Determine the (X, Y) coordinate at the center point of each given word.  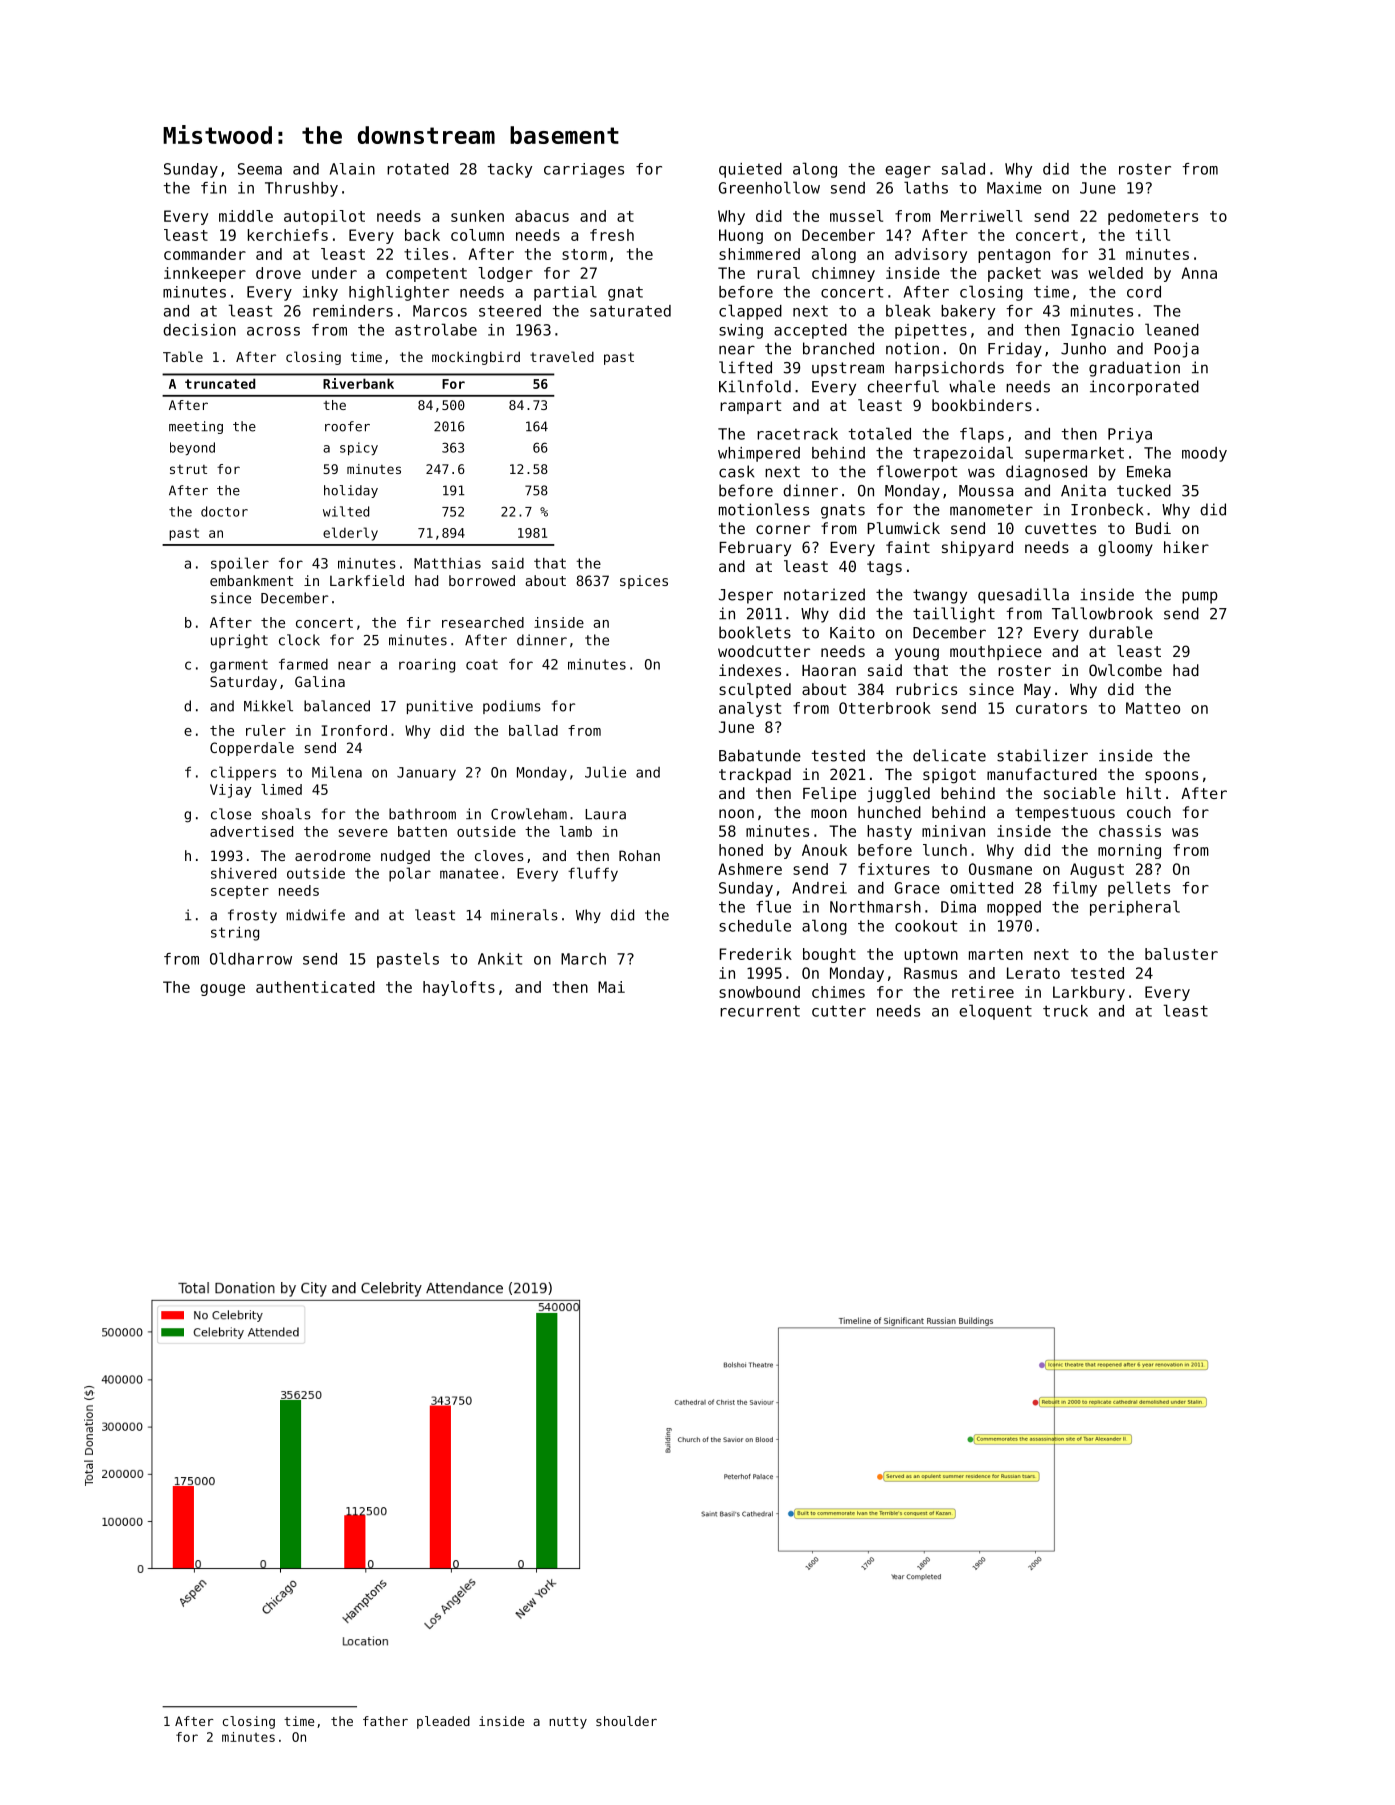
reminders (353, 311)
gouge (222, 990)
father (385, 1721)
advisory (931, 255)
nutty (568, 1723)
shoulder (626, 1721)
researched (483, 622)
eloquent (995, 1012)
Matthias (447, 563)
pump (1200, 597)
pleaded (443, 1722)
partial (565, 293)
